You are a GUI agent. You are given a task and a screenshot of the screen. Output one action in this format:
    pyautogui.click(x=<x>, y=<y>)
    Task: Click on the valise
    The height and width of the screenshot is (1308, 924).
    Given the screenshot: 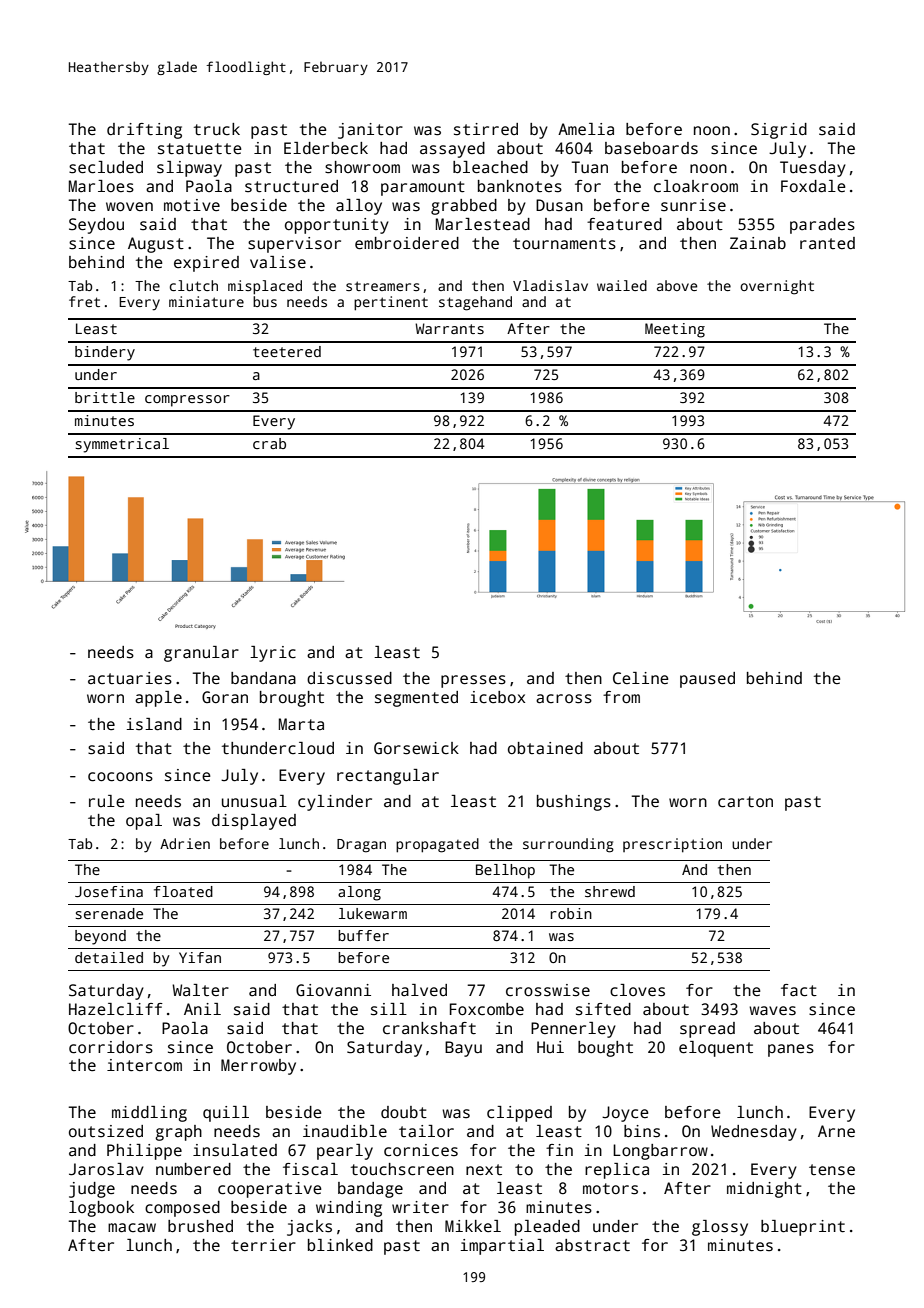 What is the action you would take?
    pyautogui.click(x=278, y=262)
